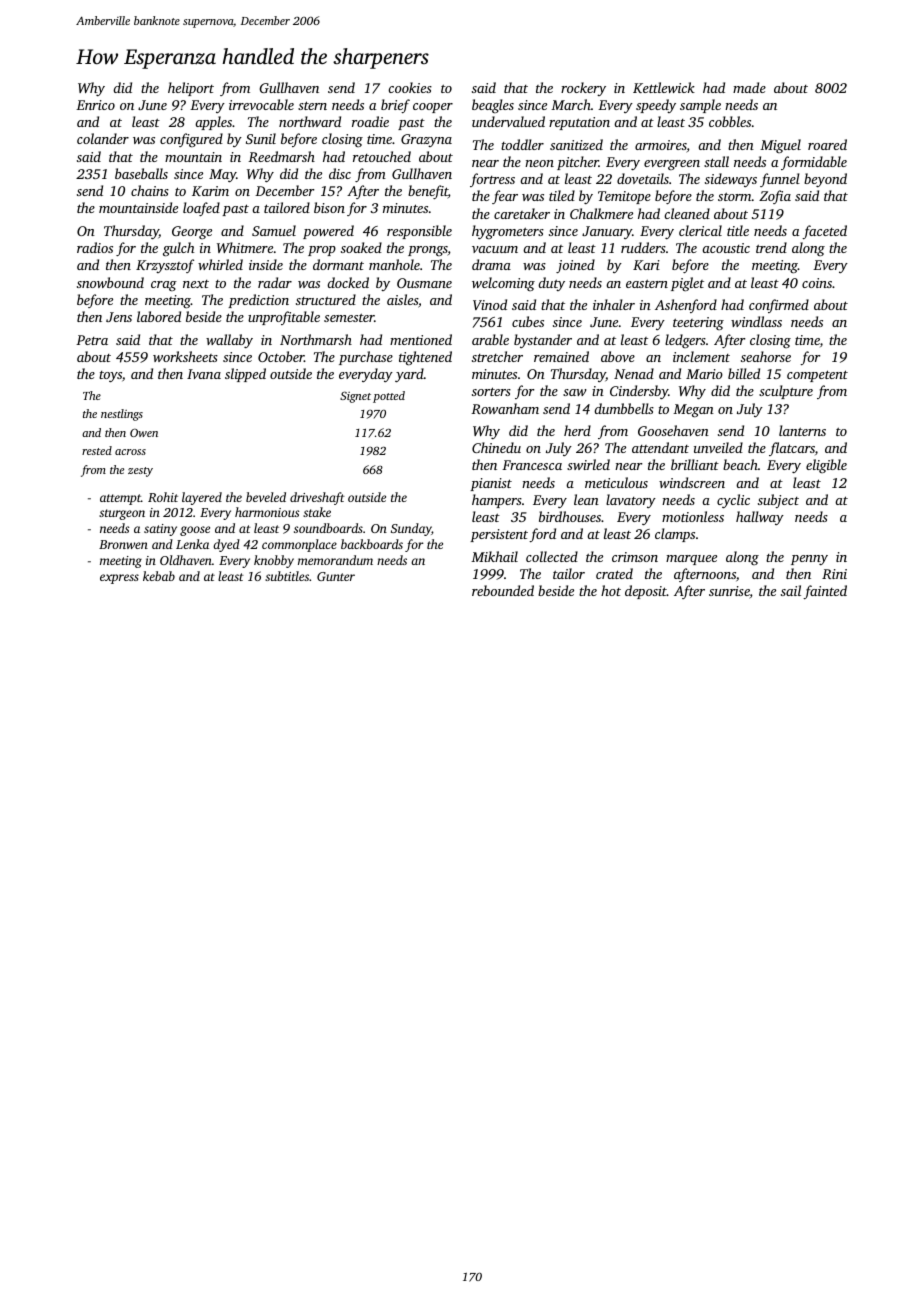 The width and height of the image is (924, 1308). What do you see at coordinates (424, 283) in the image?
I see `Ousmane` at bounding box center [424, 283].
